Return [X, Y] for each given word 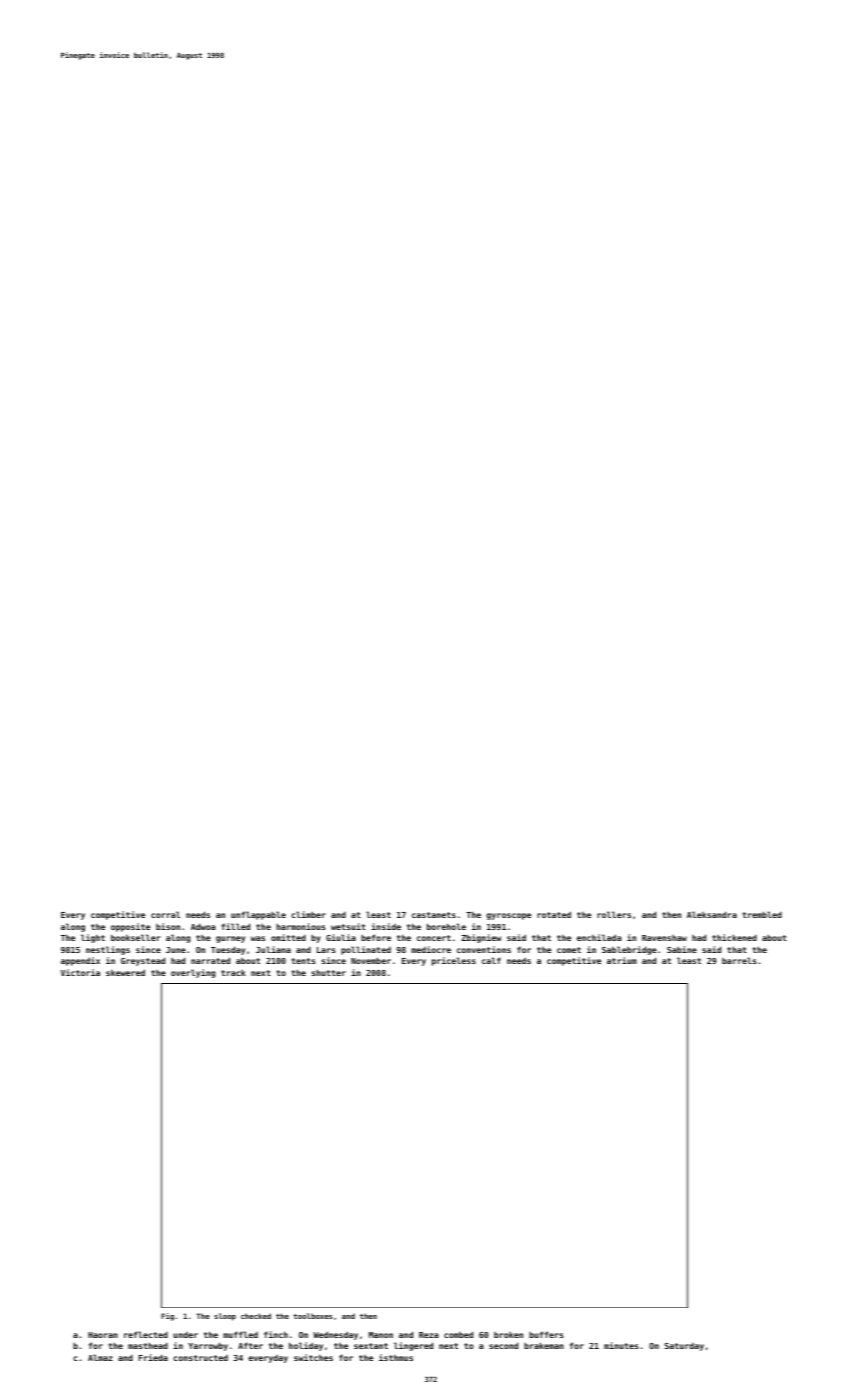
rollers [614, 914]
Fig [167, 1317]
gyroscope [508, 916]
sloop [225, 1317]
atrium [622, 960]
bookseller [136, 937]
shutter [329, 972]
